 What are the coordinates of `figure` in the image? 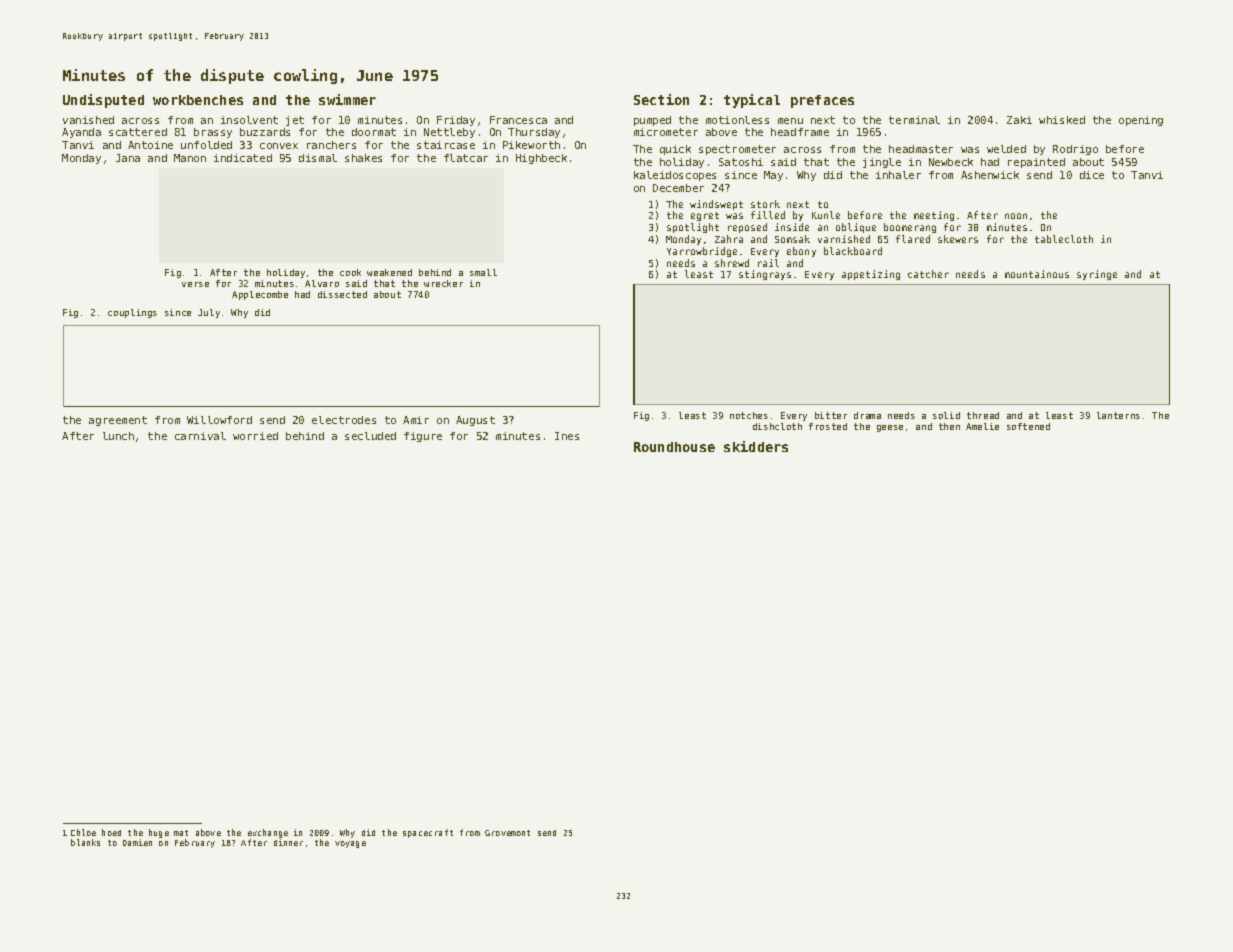 It's located at (423, 437).
